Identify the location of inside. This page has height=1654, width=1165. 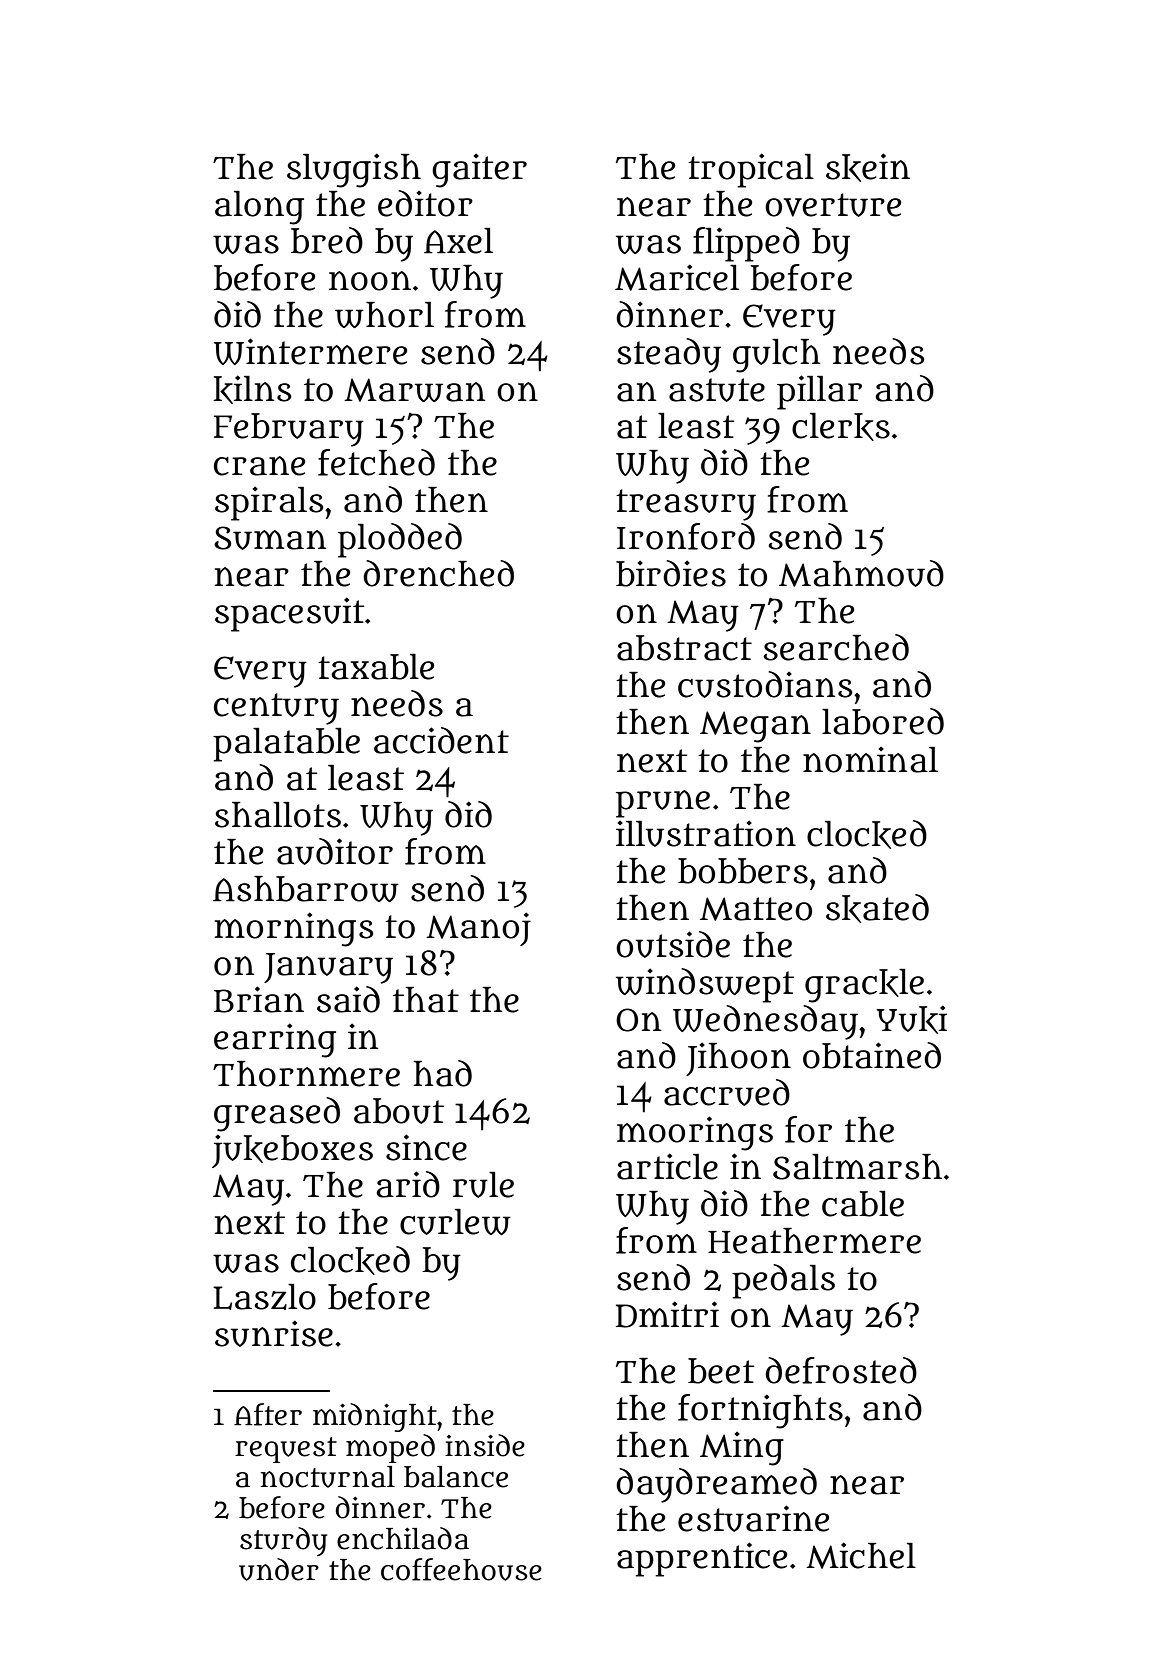
(485, 1445).
